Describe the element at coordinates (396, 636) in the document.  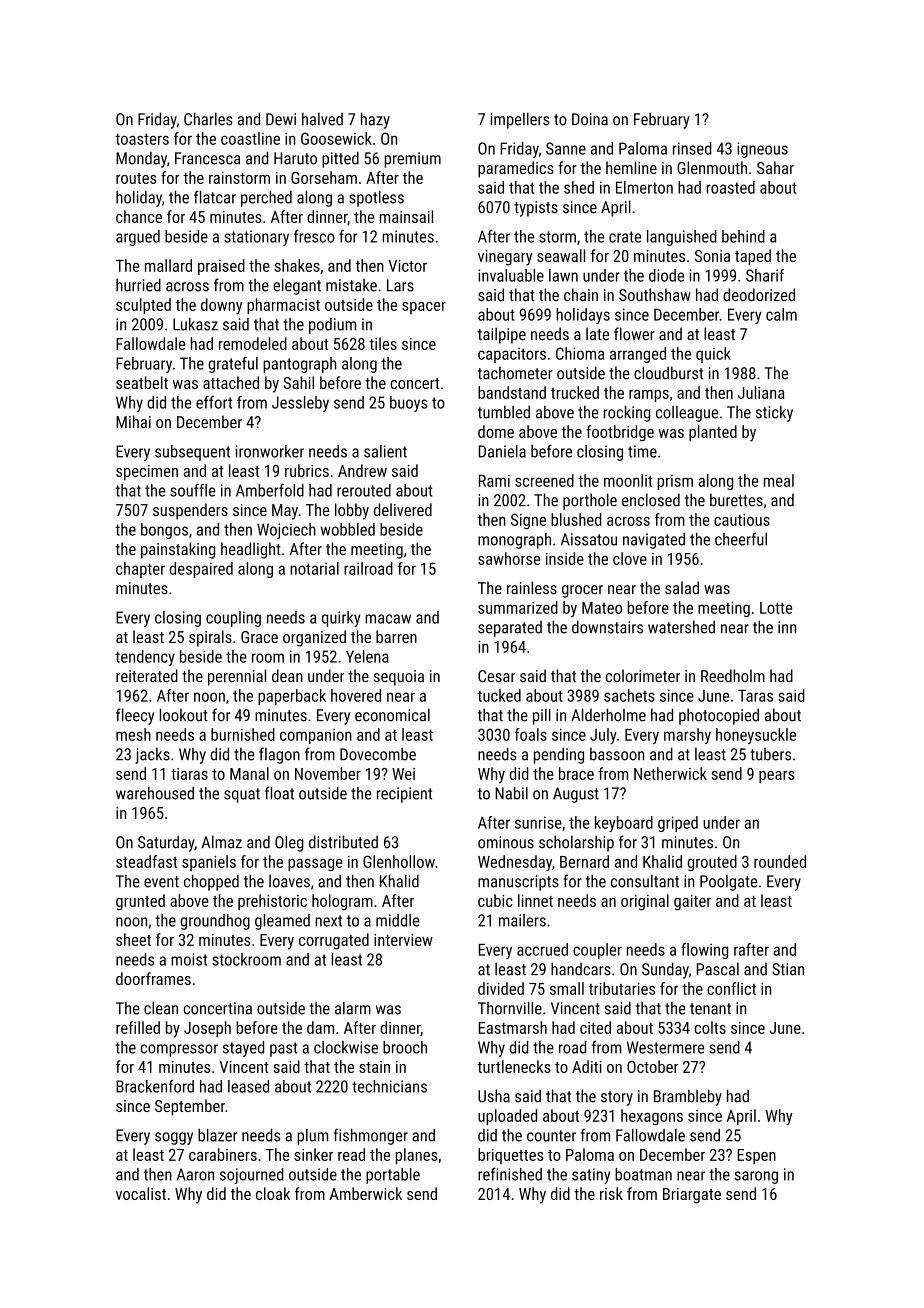
I see `barren` at that location.
